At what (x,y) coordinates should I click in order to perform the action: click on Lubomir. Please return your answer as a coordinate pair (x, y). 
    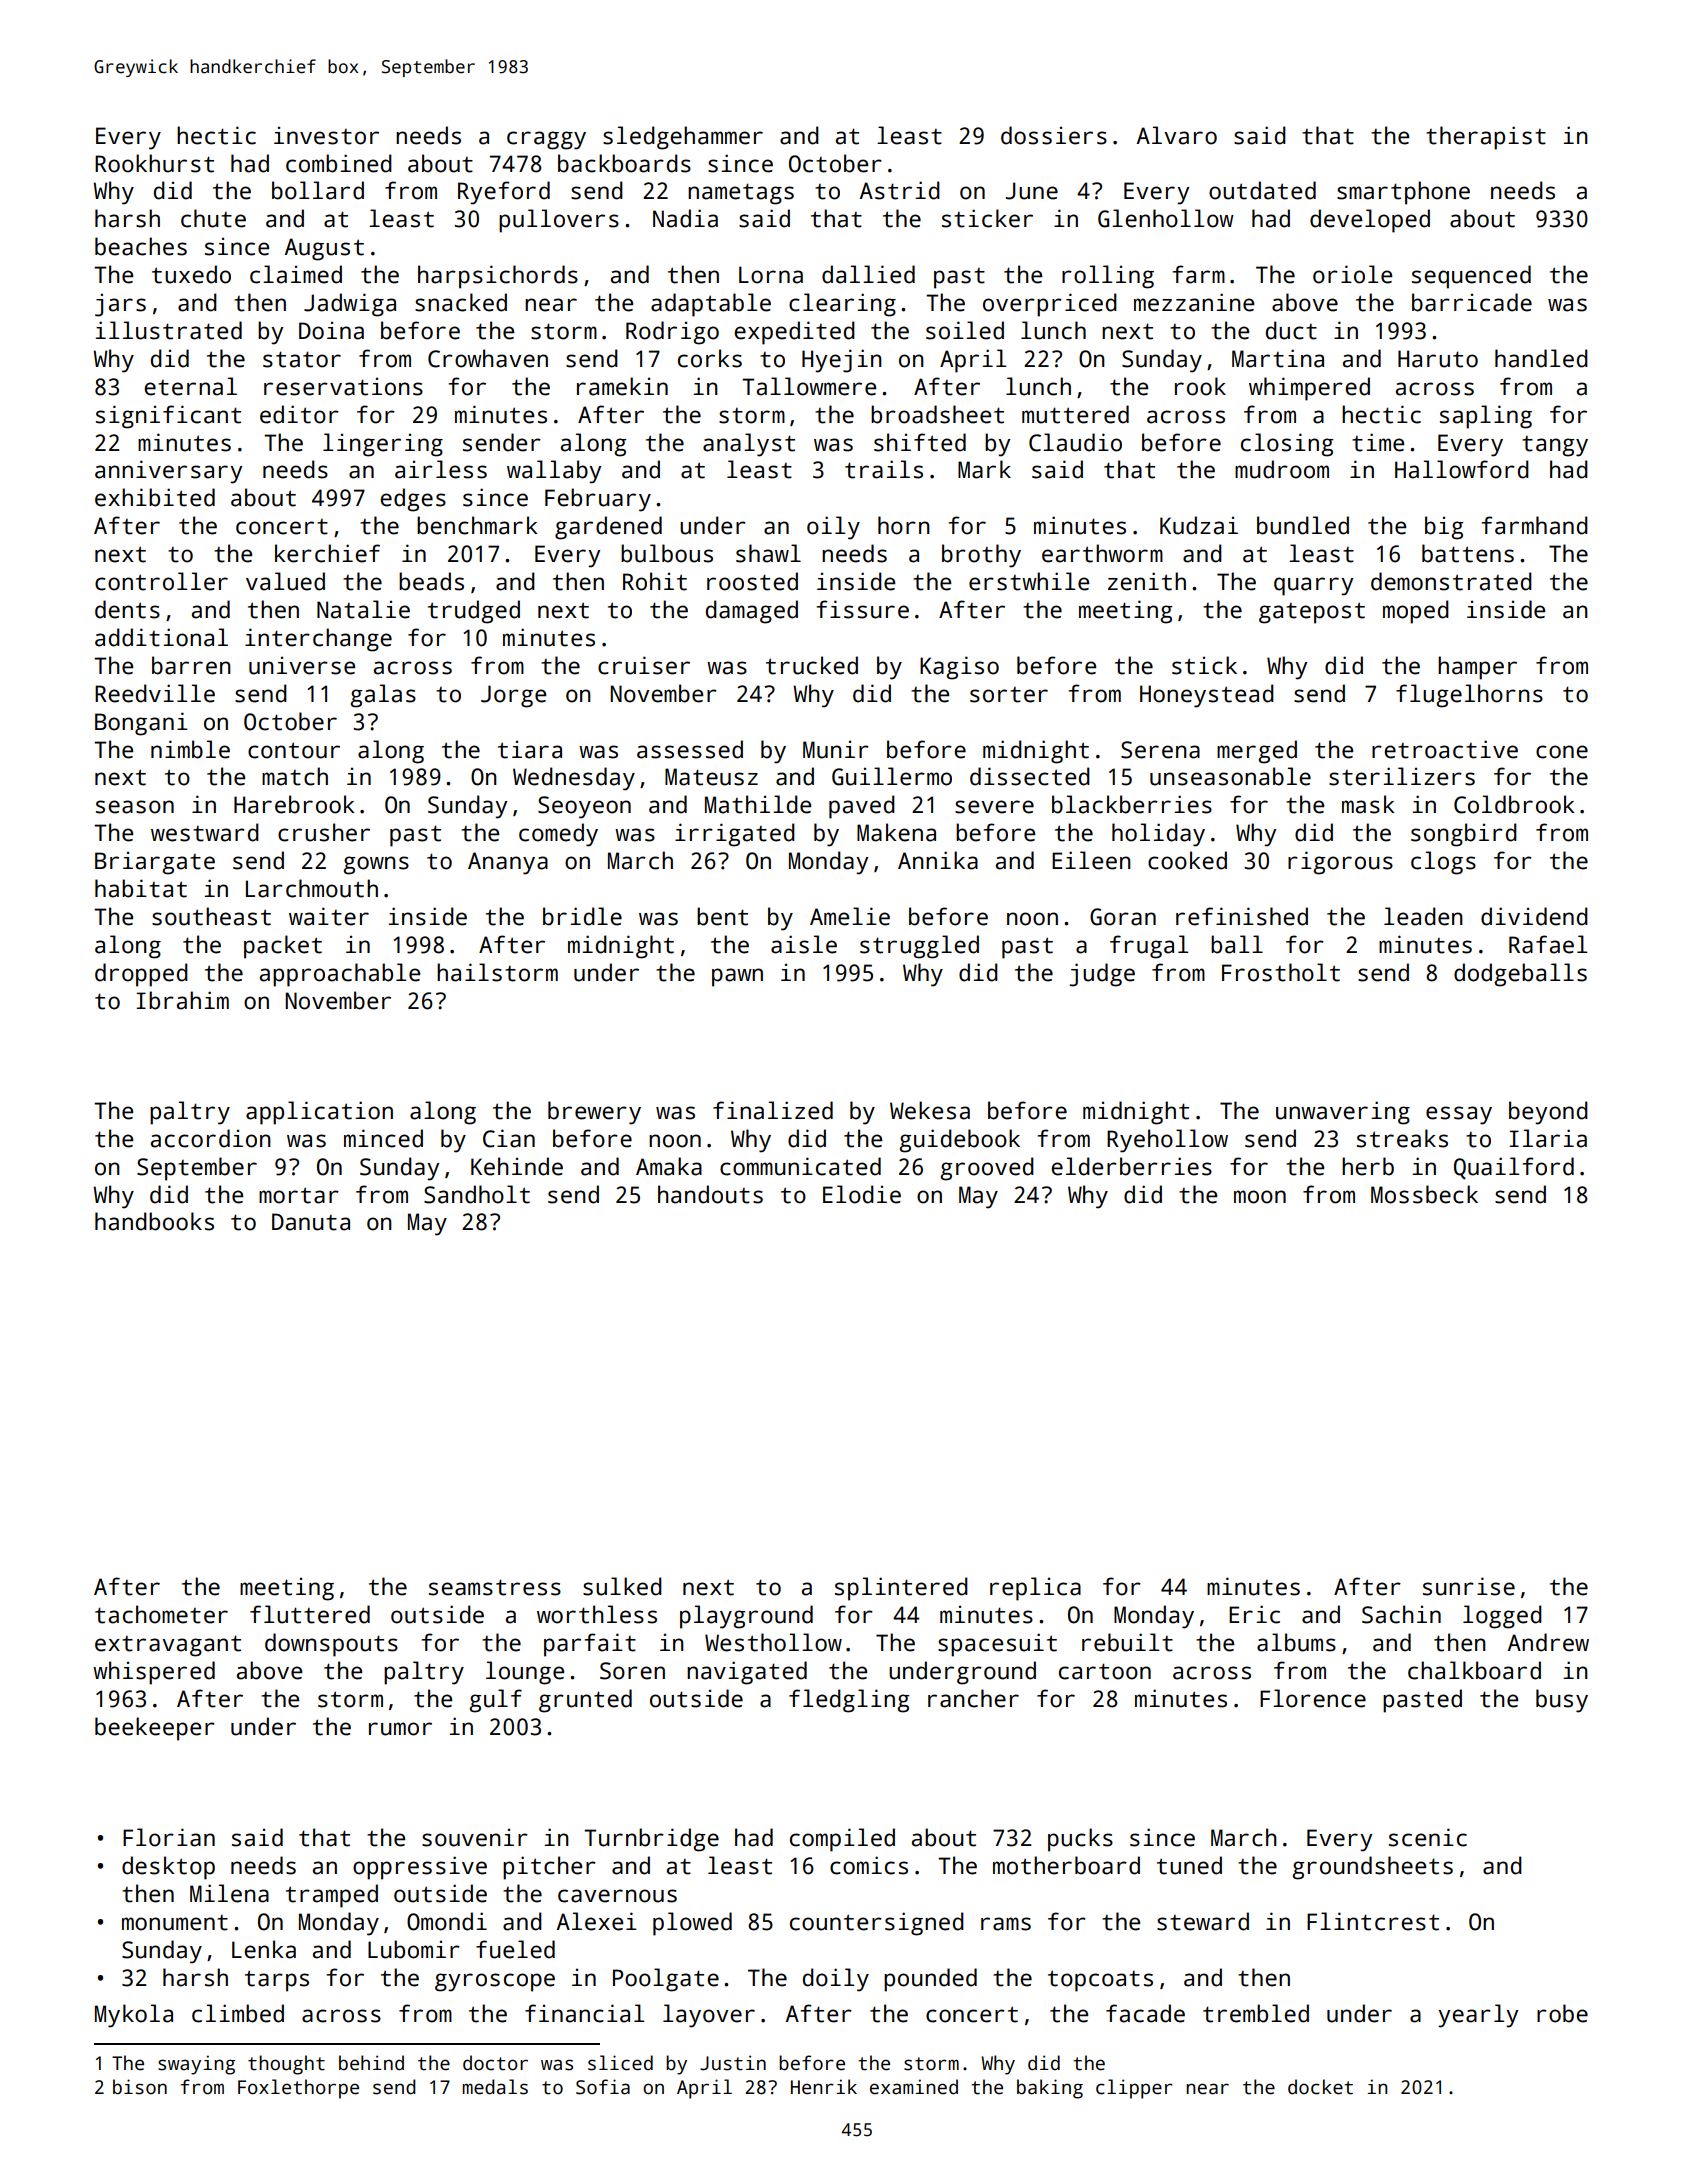
    Looking at the image, I should click on (414, 1949).
